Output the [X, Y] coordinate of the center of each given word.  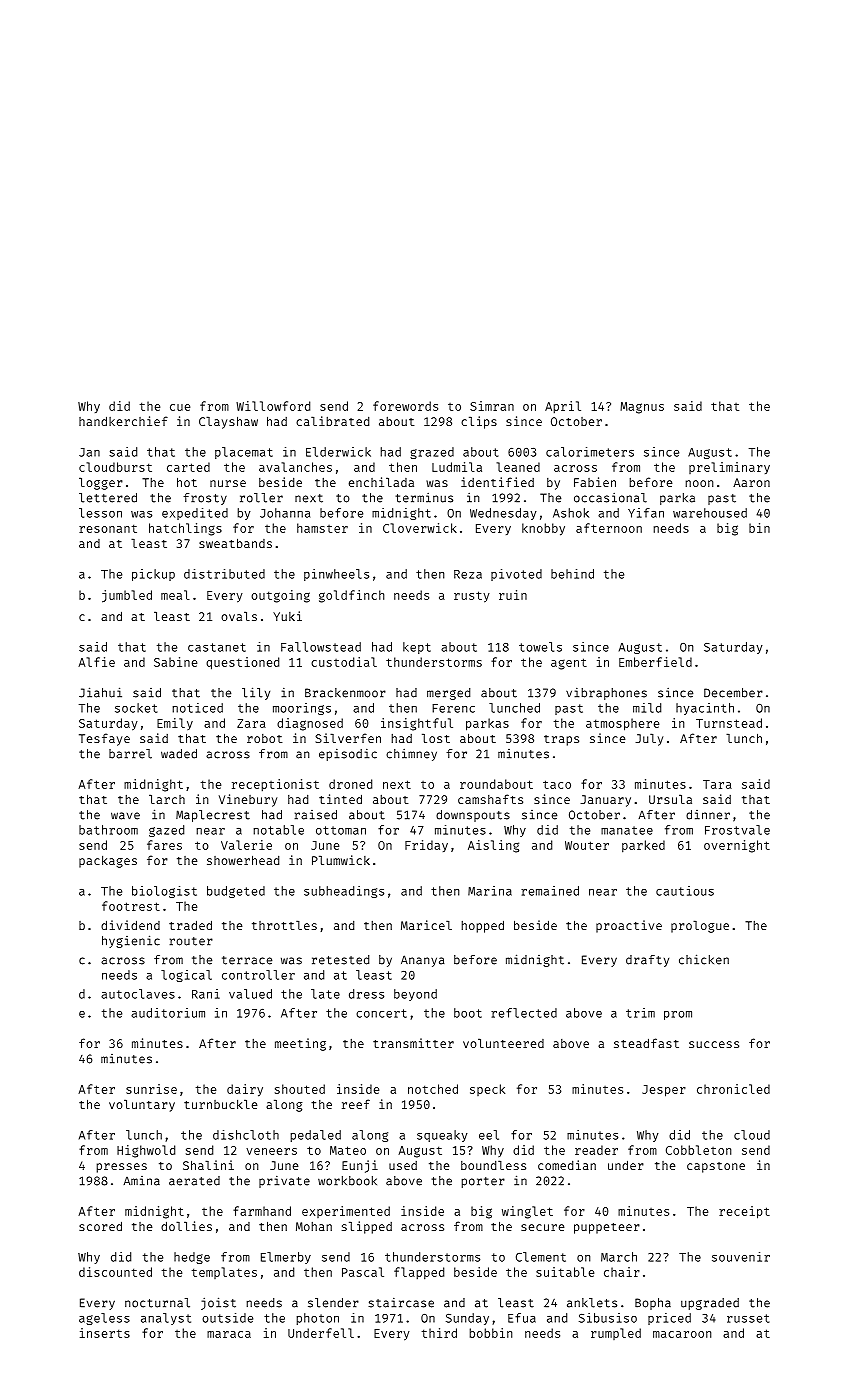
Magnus [642, 408]
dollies [186, 1226]
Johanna [285, 513]
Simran [492, 406]
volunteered [503, 1043]
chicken [704, 959]
